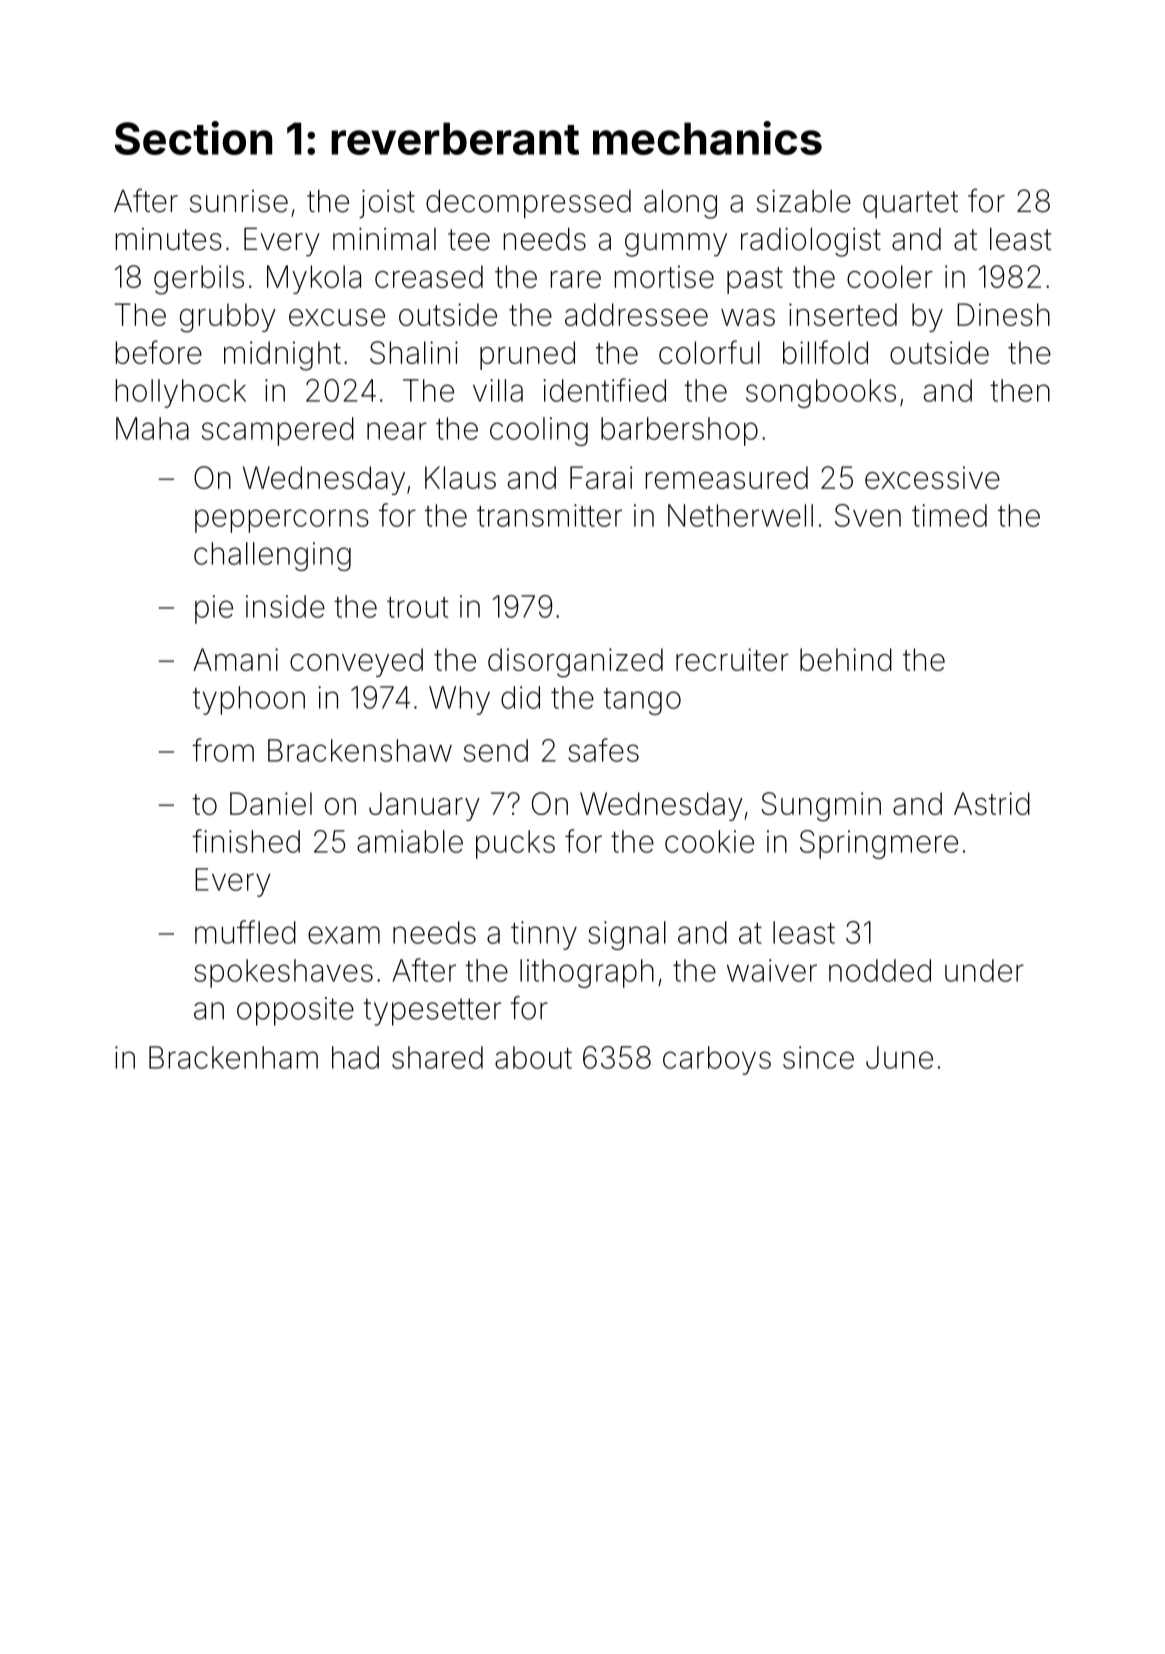 Image resolution: width=1165 pixels, height=1654 pixels. What do you see at coordinates (949, 515) in the screenshot?
I see `timed` at bounding box center [949, 515].
